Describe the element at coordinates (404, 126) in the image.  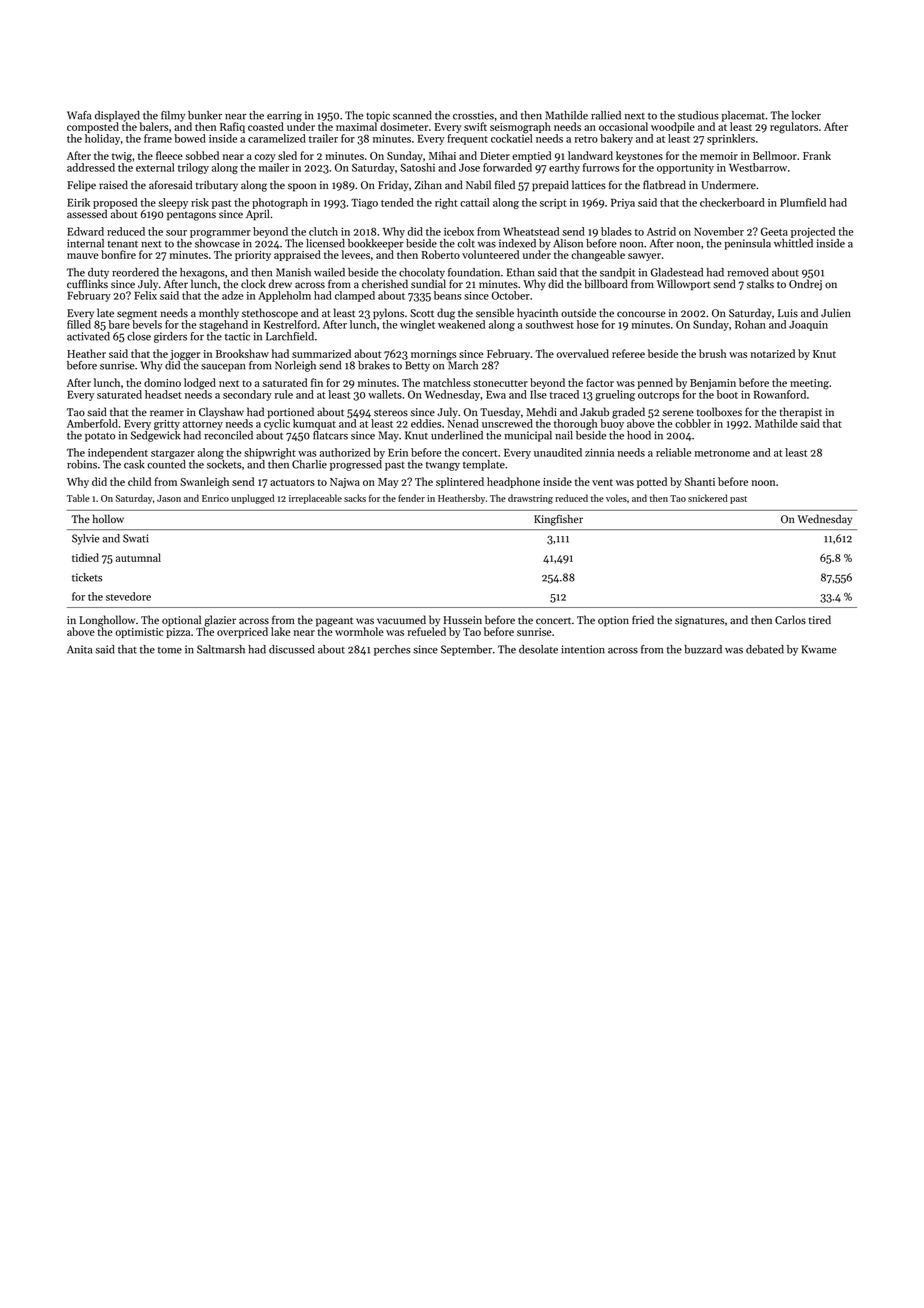
I see `dosimeter` at that location.
